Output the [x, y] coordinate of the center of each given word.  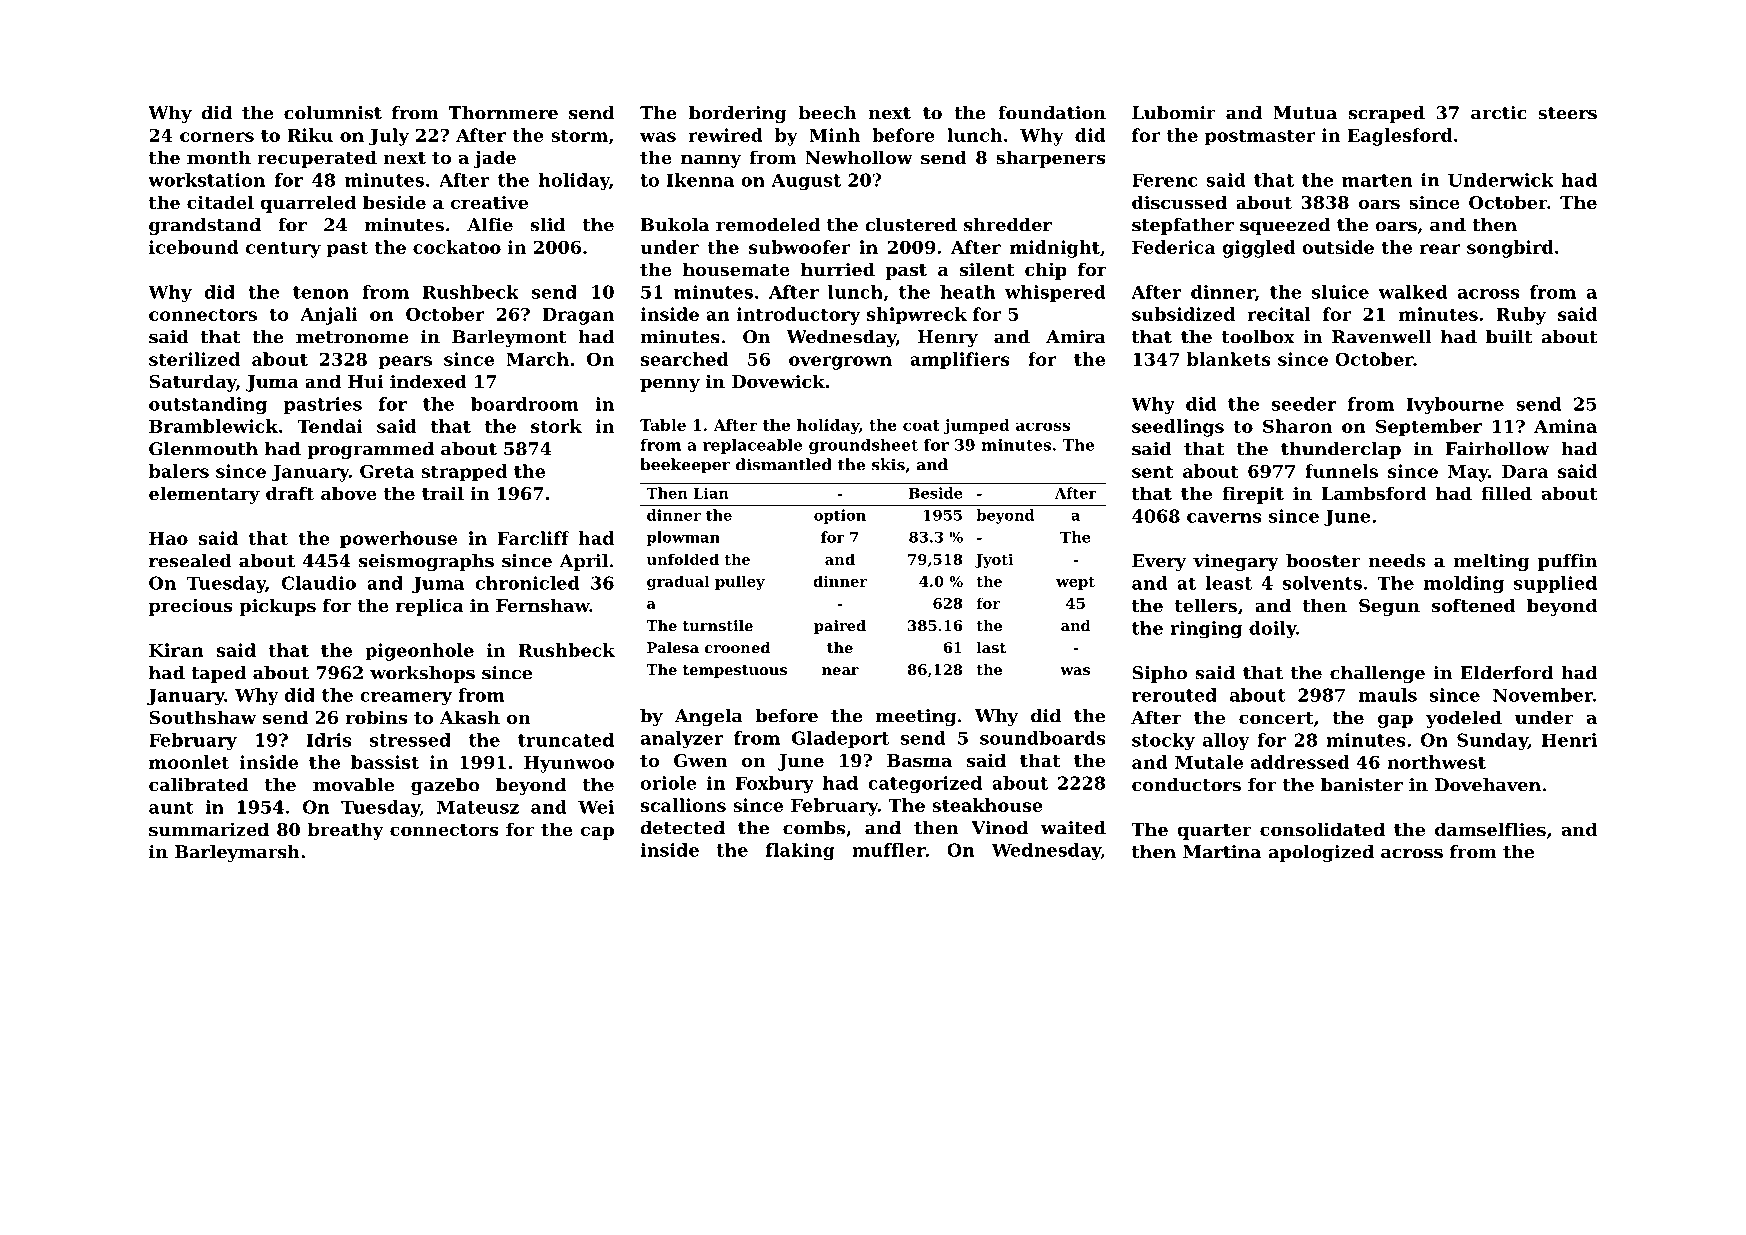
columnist [333, 113]
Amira [1076, 337]
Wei [596, 807]
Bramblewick [213, 426]
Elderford [1506, 673]
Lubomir [1174, 113]
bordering [737, 114]
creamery [406, 699]
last [991, 647]
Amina [1565, 426]
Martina [1222, 852]
